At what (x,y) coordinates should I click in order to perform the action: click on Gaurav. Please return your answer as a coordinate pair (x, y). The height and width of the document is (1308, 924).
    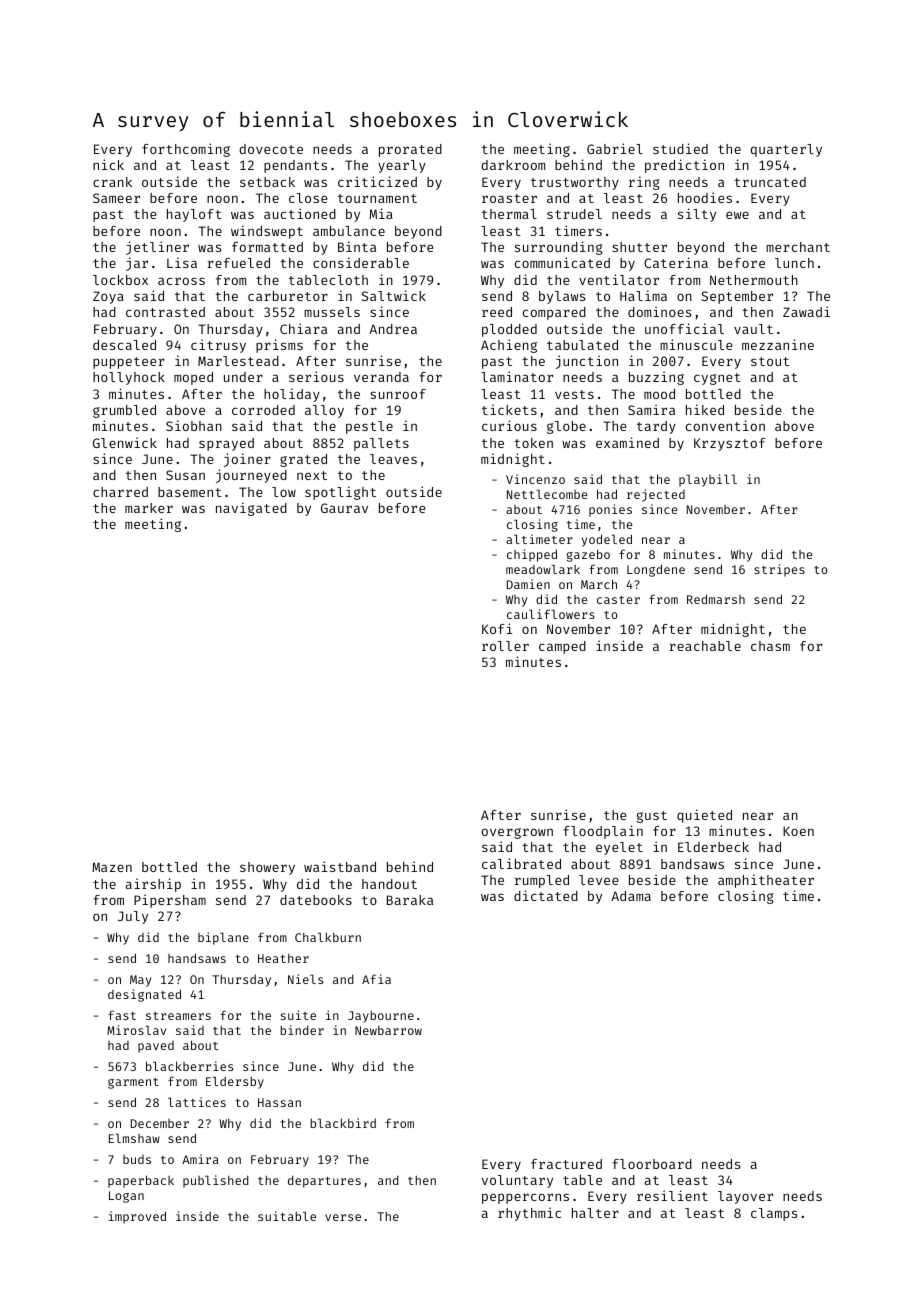
    Looking at the image, I should click on (344, 508).
